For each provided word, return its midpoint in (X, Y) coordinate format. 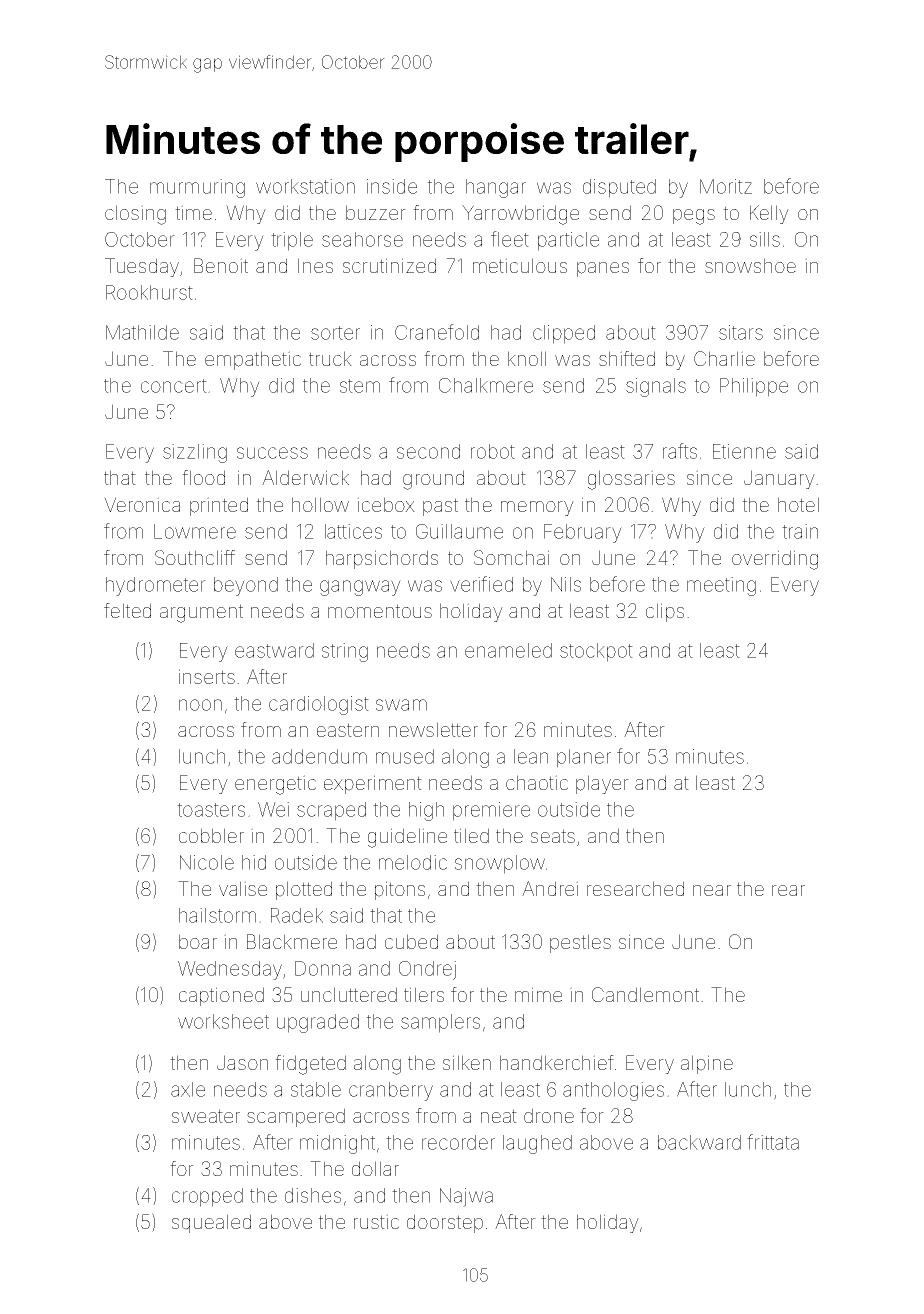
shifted (627, 358)
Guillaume (459, 531)
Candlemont (645, 994)
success (272, 453)
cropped (207, 1197)
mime (538, 994)
